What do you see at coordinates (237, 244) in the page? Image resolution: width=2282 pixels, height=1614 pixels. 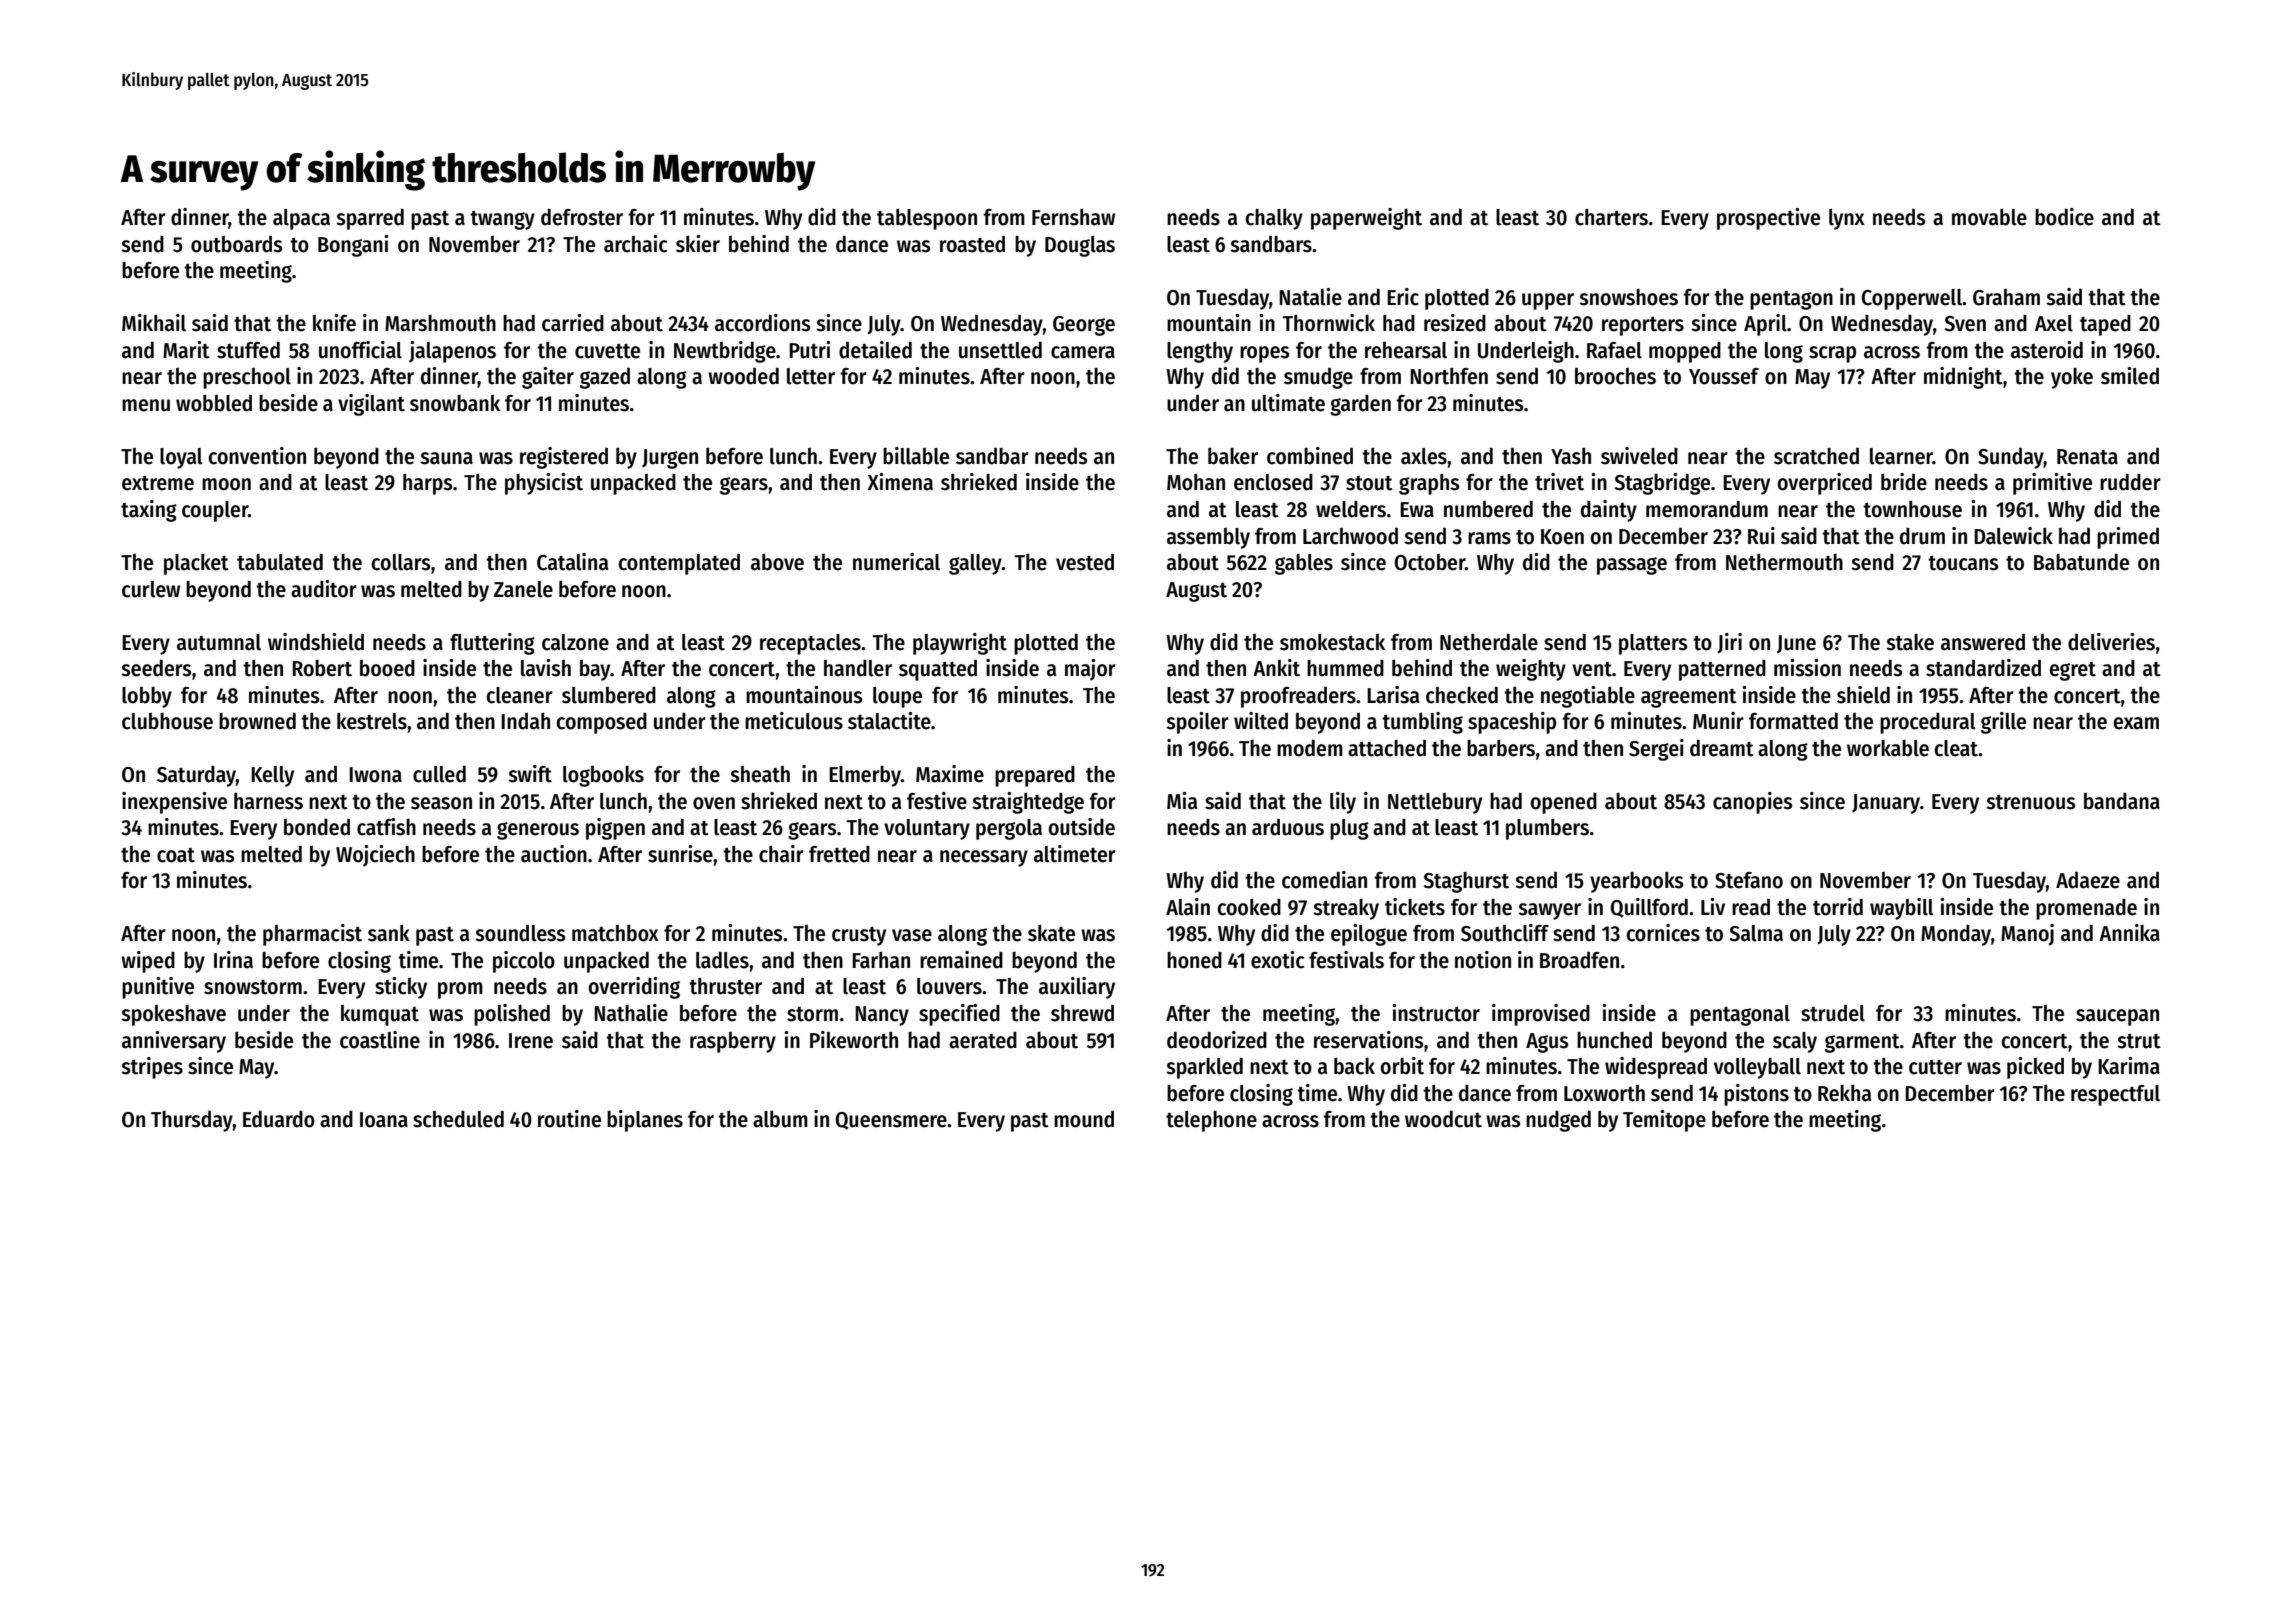 I see `outboards` at bounding box center [237, 244].
